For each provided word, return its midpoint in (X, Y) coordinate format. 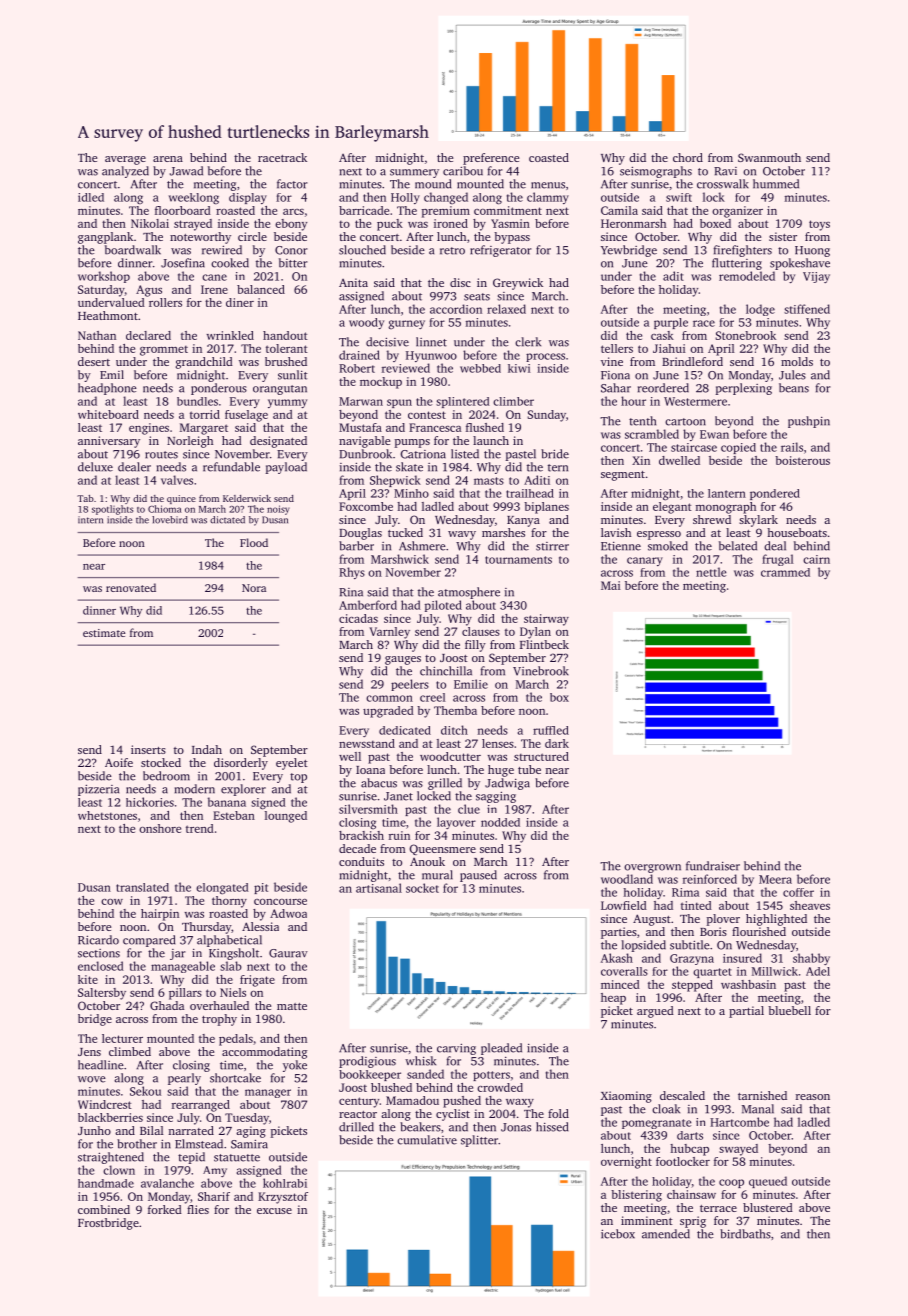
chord (688, 157)
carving (456, 1049)
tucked (405, 532)
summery (414, 173)
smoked (668, 546)
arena (168, 159)
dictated (227, 520)
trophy (219, 1020)
